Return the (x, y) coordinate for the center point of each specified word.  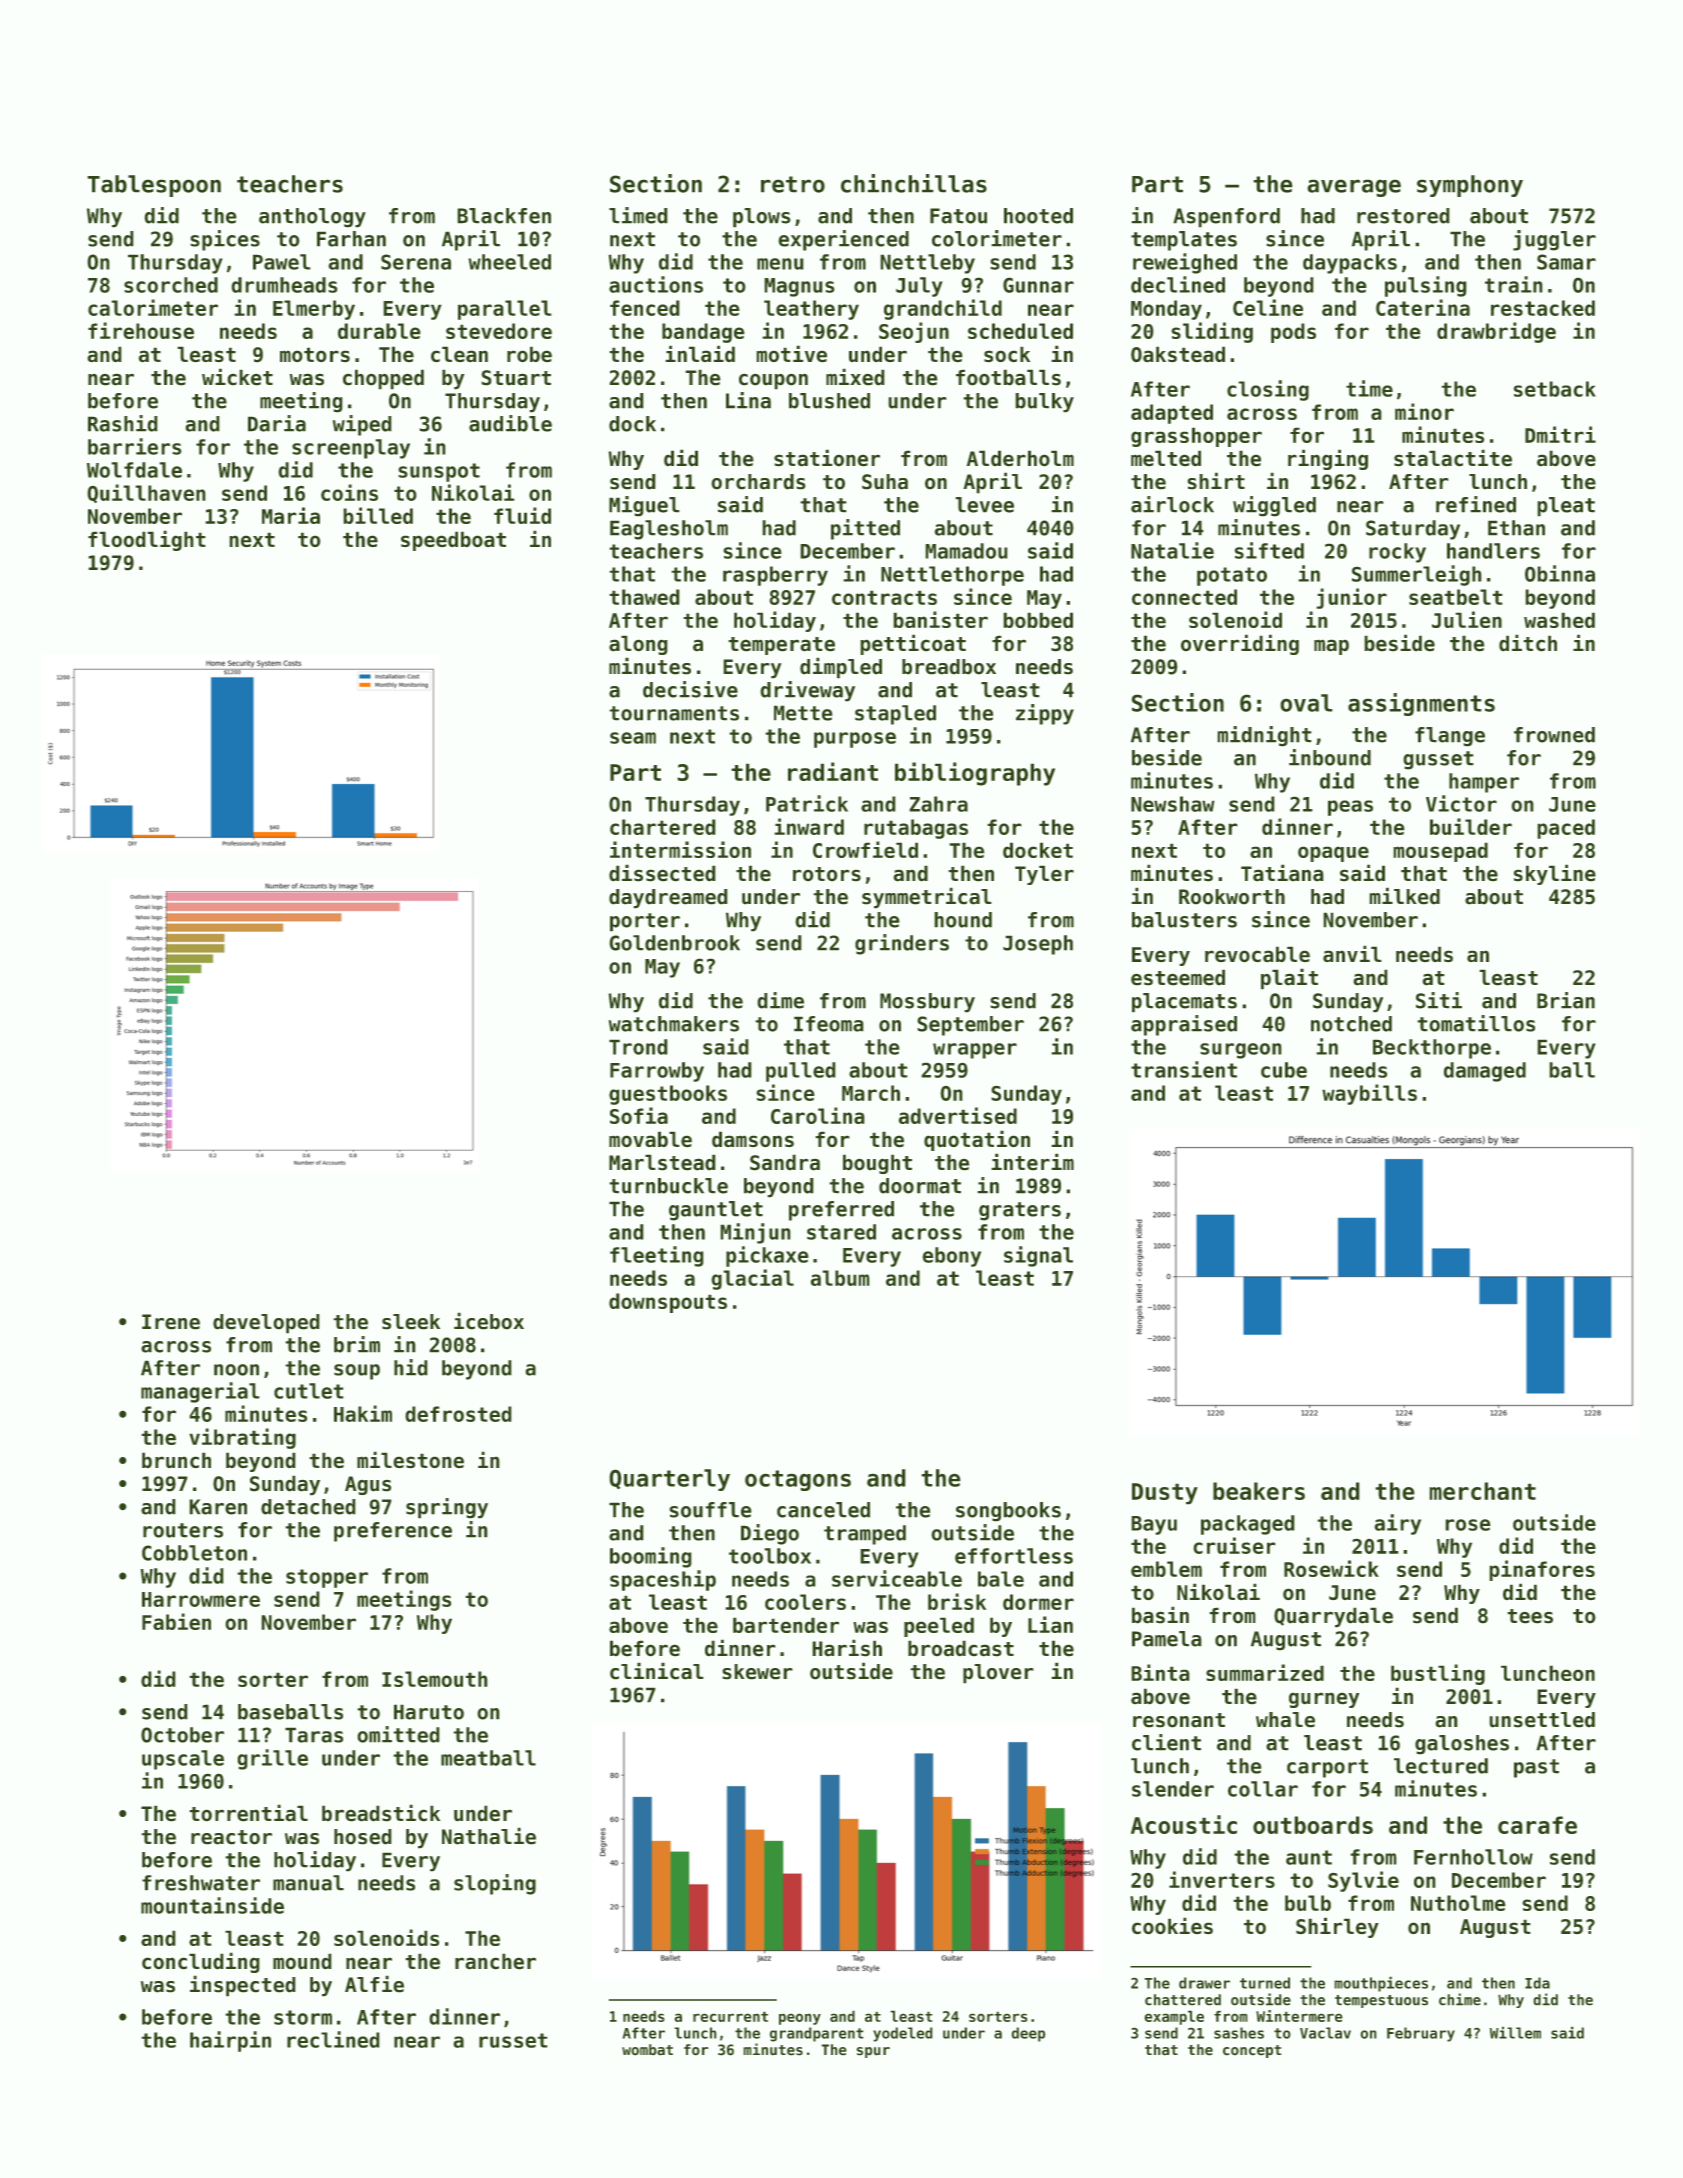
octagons (798, 1480)
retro (793, 184)
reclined (333, 2039)
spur (873, 2052)
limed (638, 215)
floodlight (147, 540)
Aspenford (1226, 218)
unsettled (1542, 1720)
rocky (1397, 553)
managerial (200, 1392)
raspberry (775, 576)
